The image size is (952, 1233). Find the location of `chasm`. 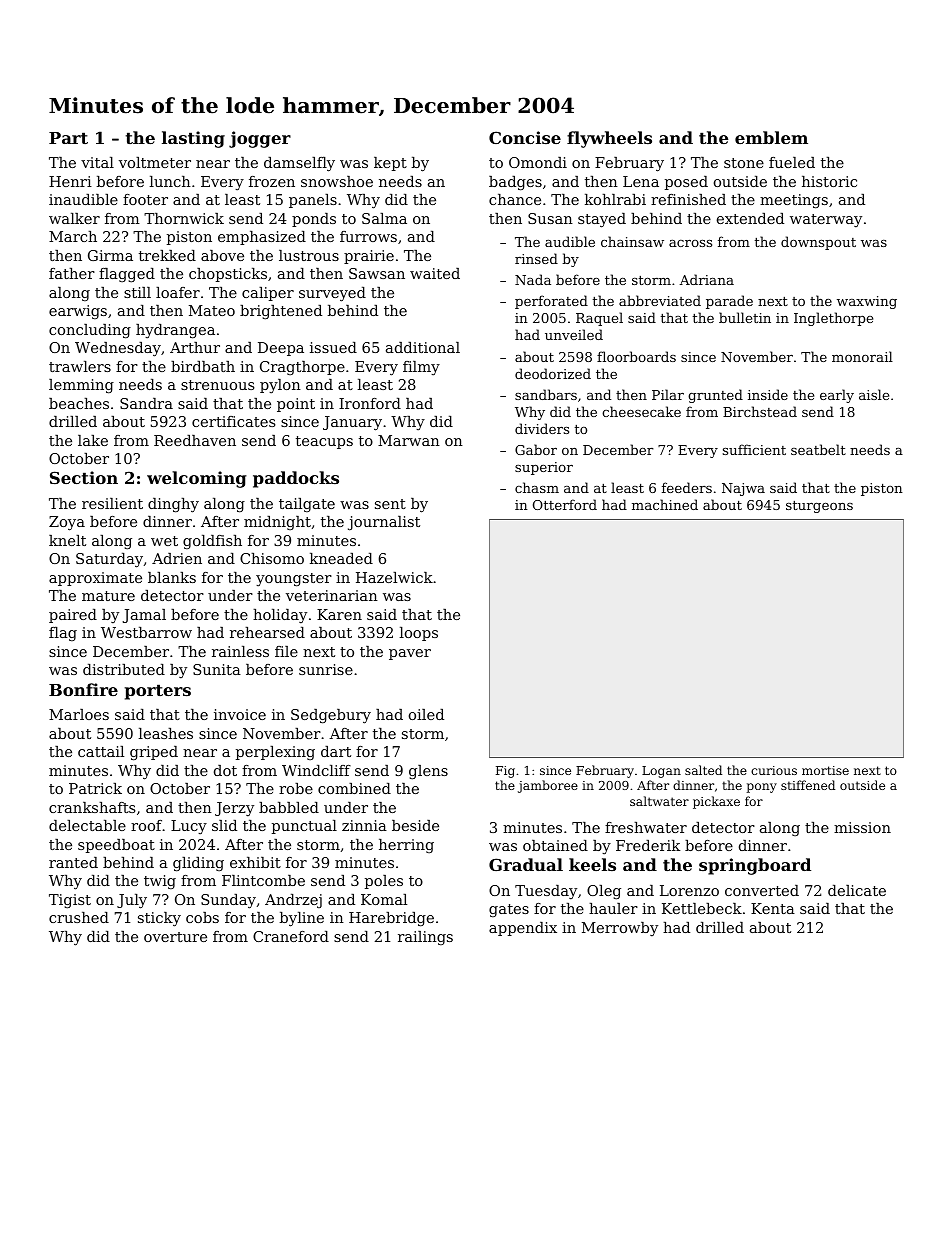

chasm is located at coordinates (537, 487).
